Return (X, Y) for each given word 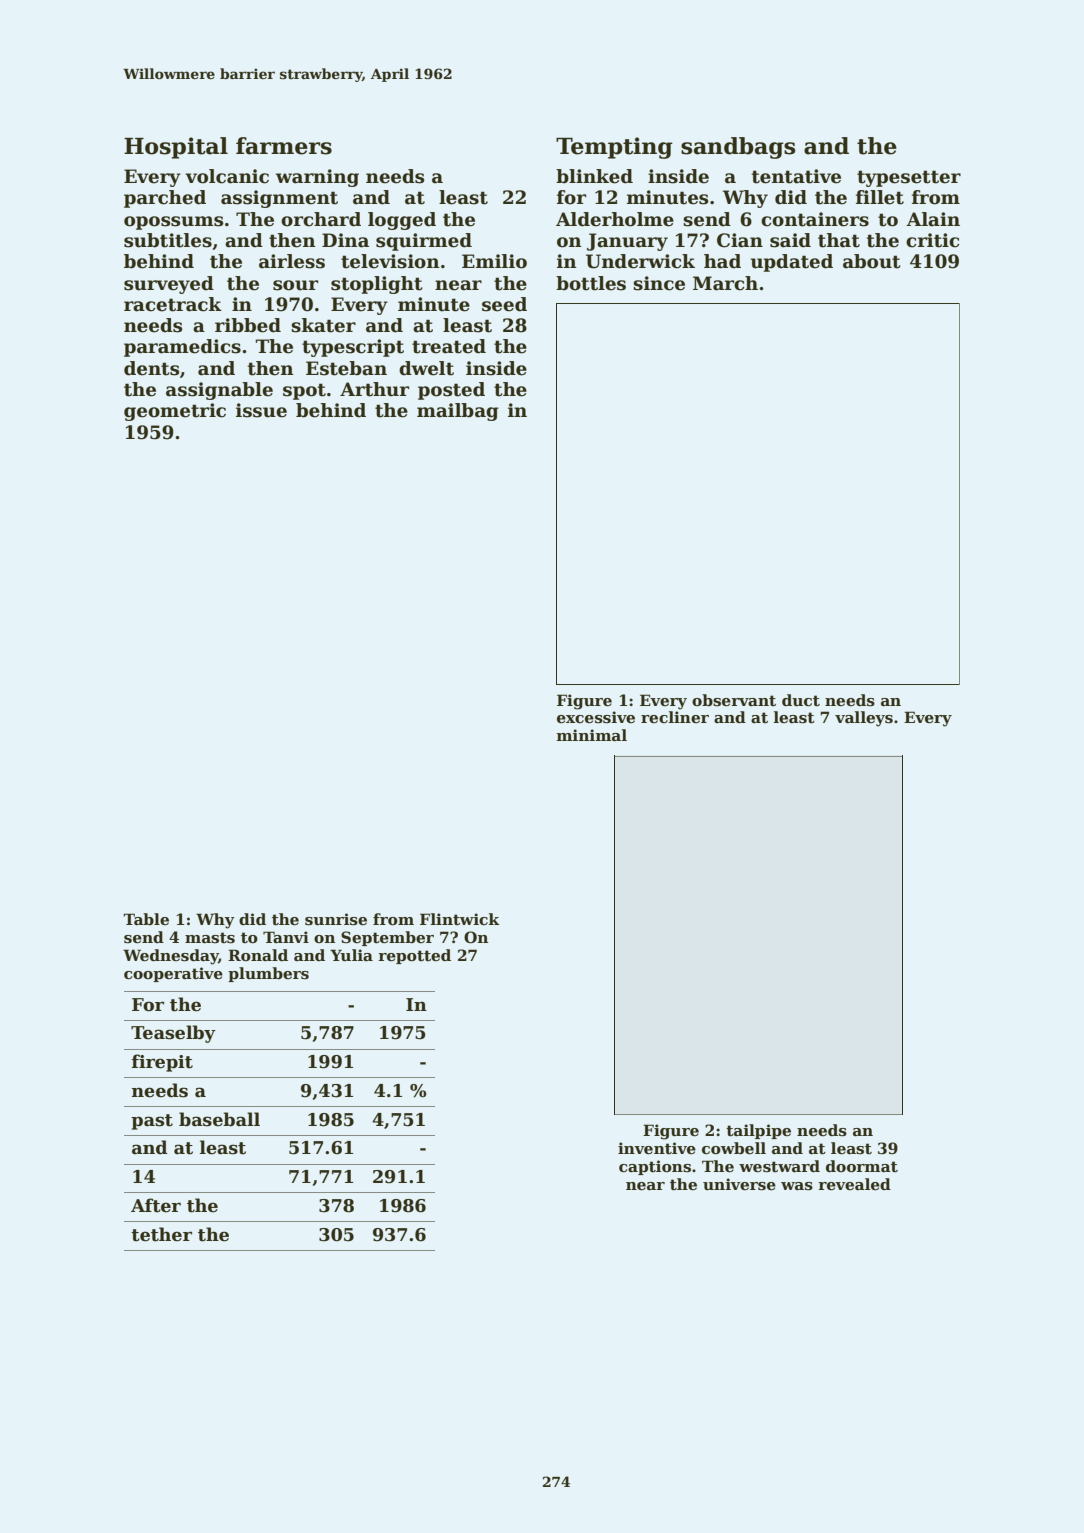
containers (815, 219)
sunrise (336, 919)
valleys (864, 719)
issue (261, 410)
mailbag (458, 412)
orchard (321, 219)
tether (161, 1234)
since (659, 283)
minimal (592, 735)
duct (801, 700)
